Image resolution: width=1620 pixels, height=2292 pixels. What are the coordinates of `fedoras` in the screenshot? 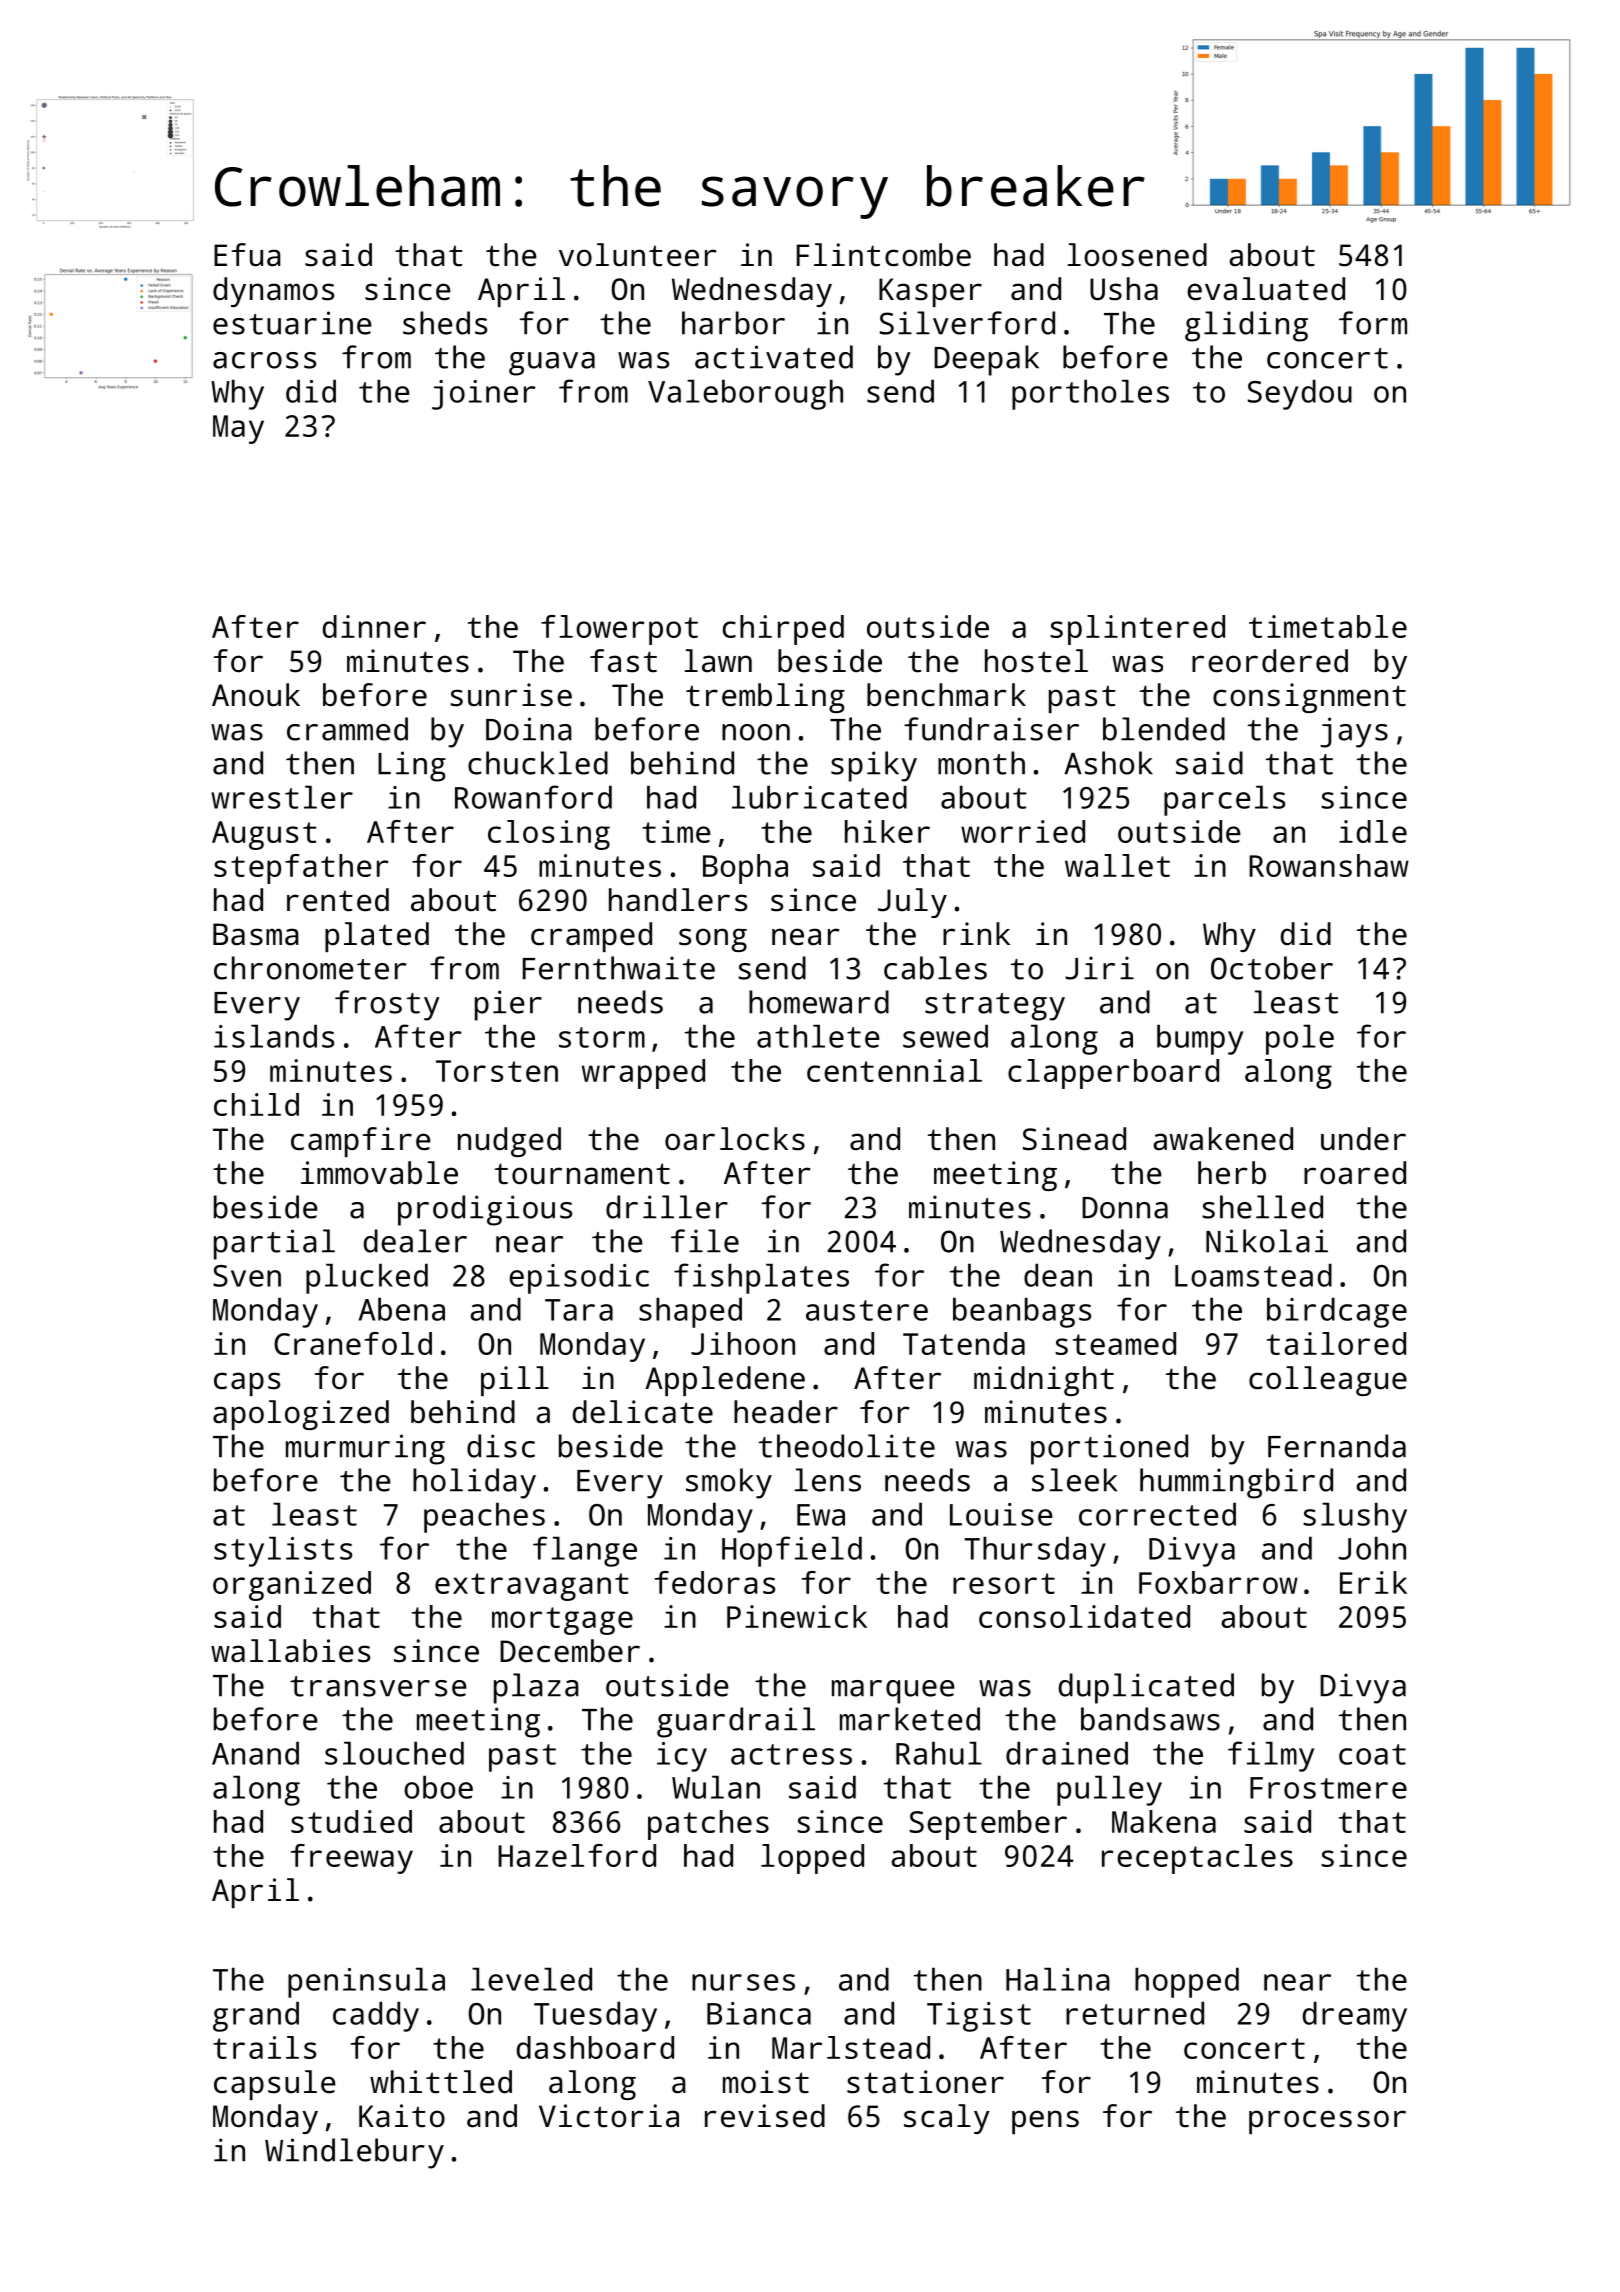 It's located at (715, 1582).
